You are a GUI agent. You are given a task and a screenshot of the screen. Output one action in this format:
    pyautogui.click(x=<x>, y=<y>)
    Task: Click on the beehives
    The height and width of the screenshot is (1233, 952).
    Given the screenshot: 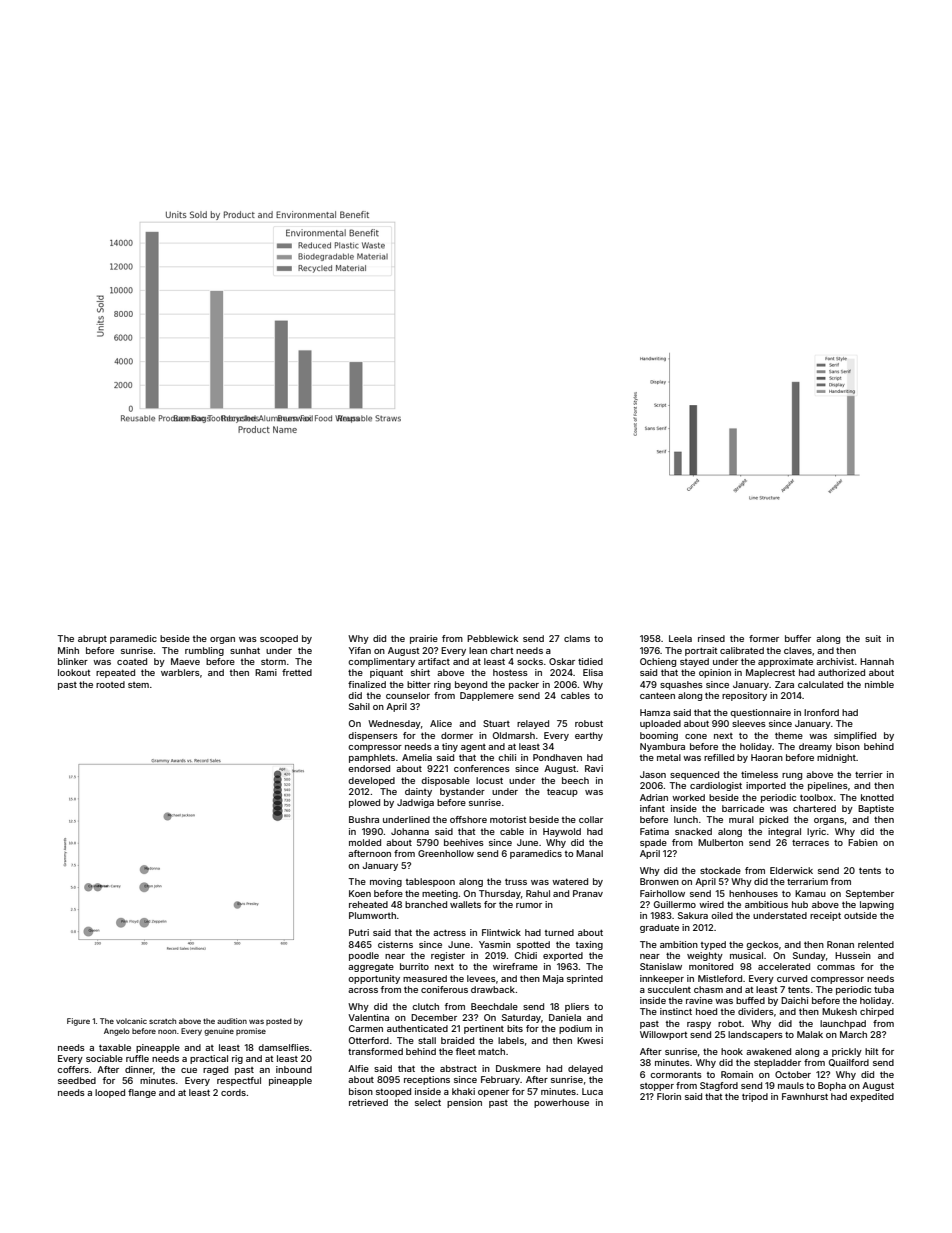 What is the action you would take?
    pyautogui.click(x=464, y=842)
